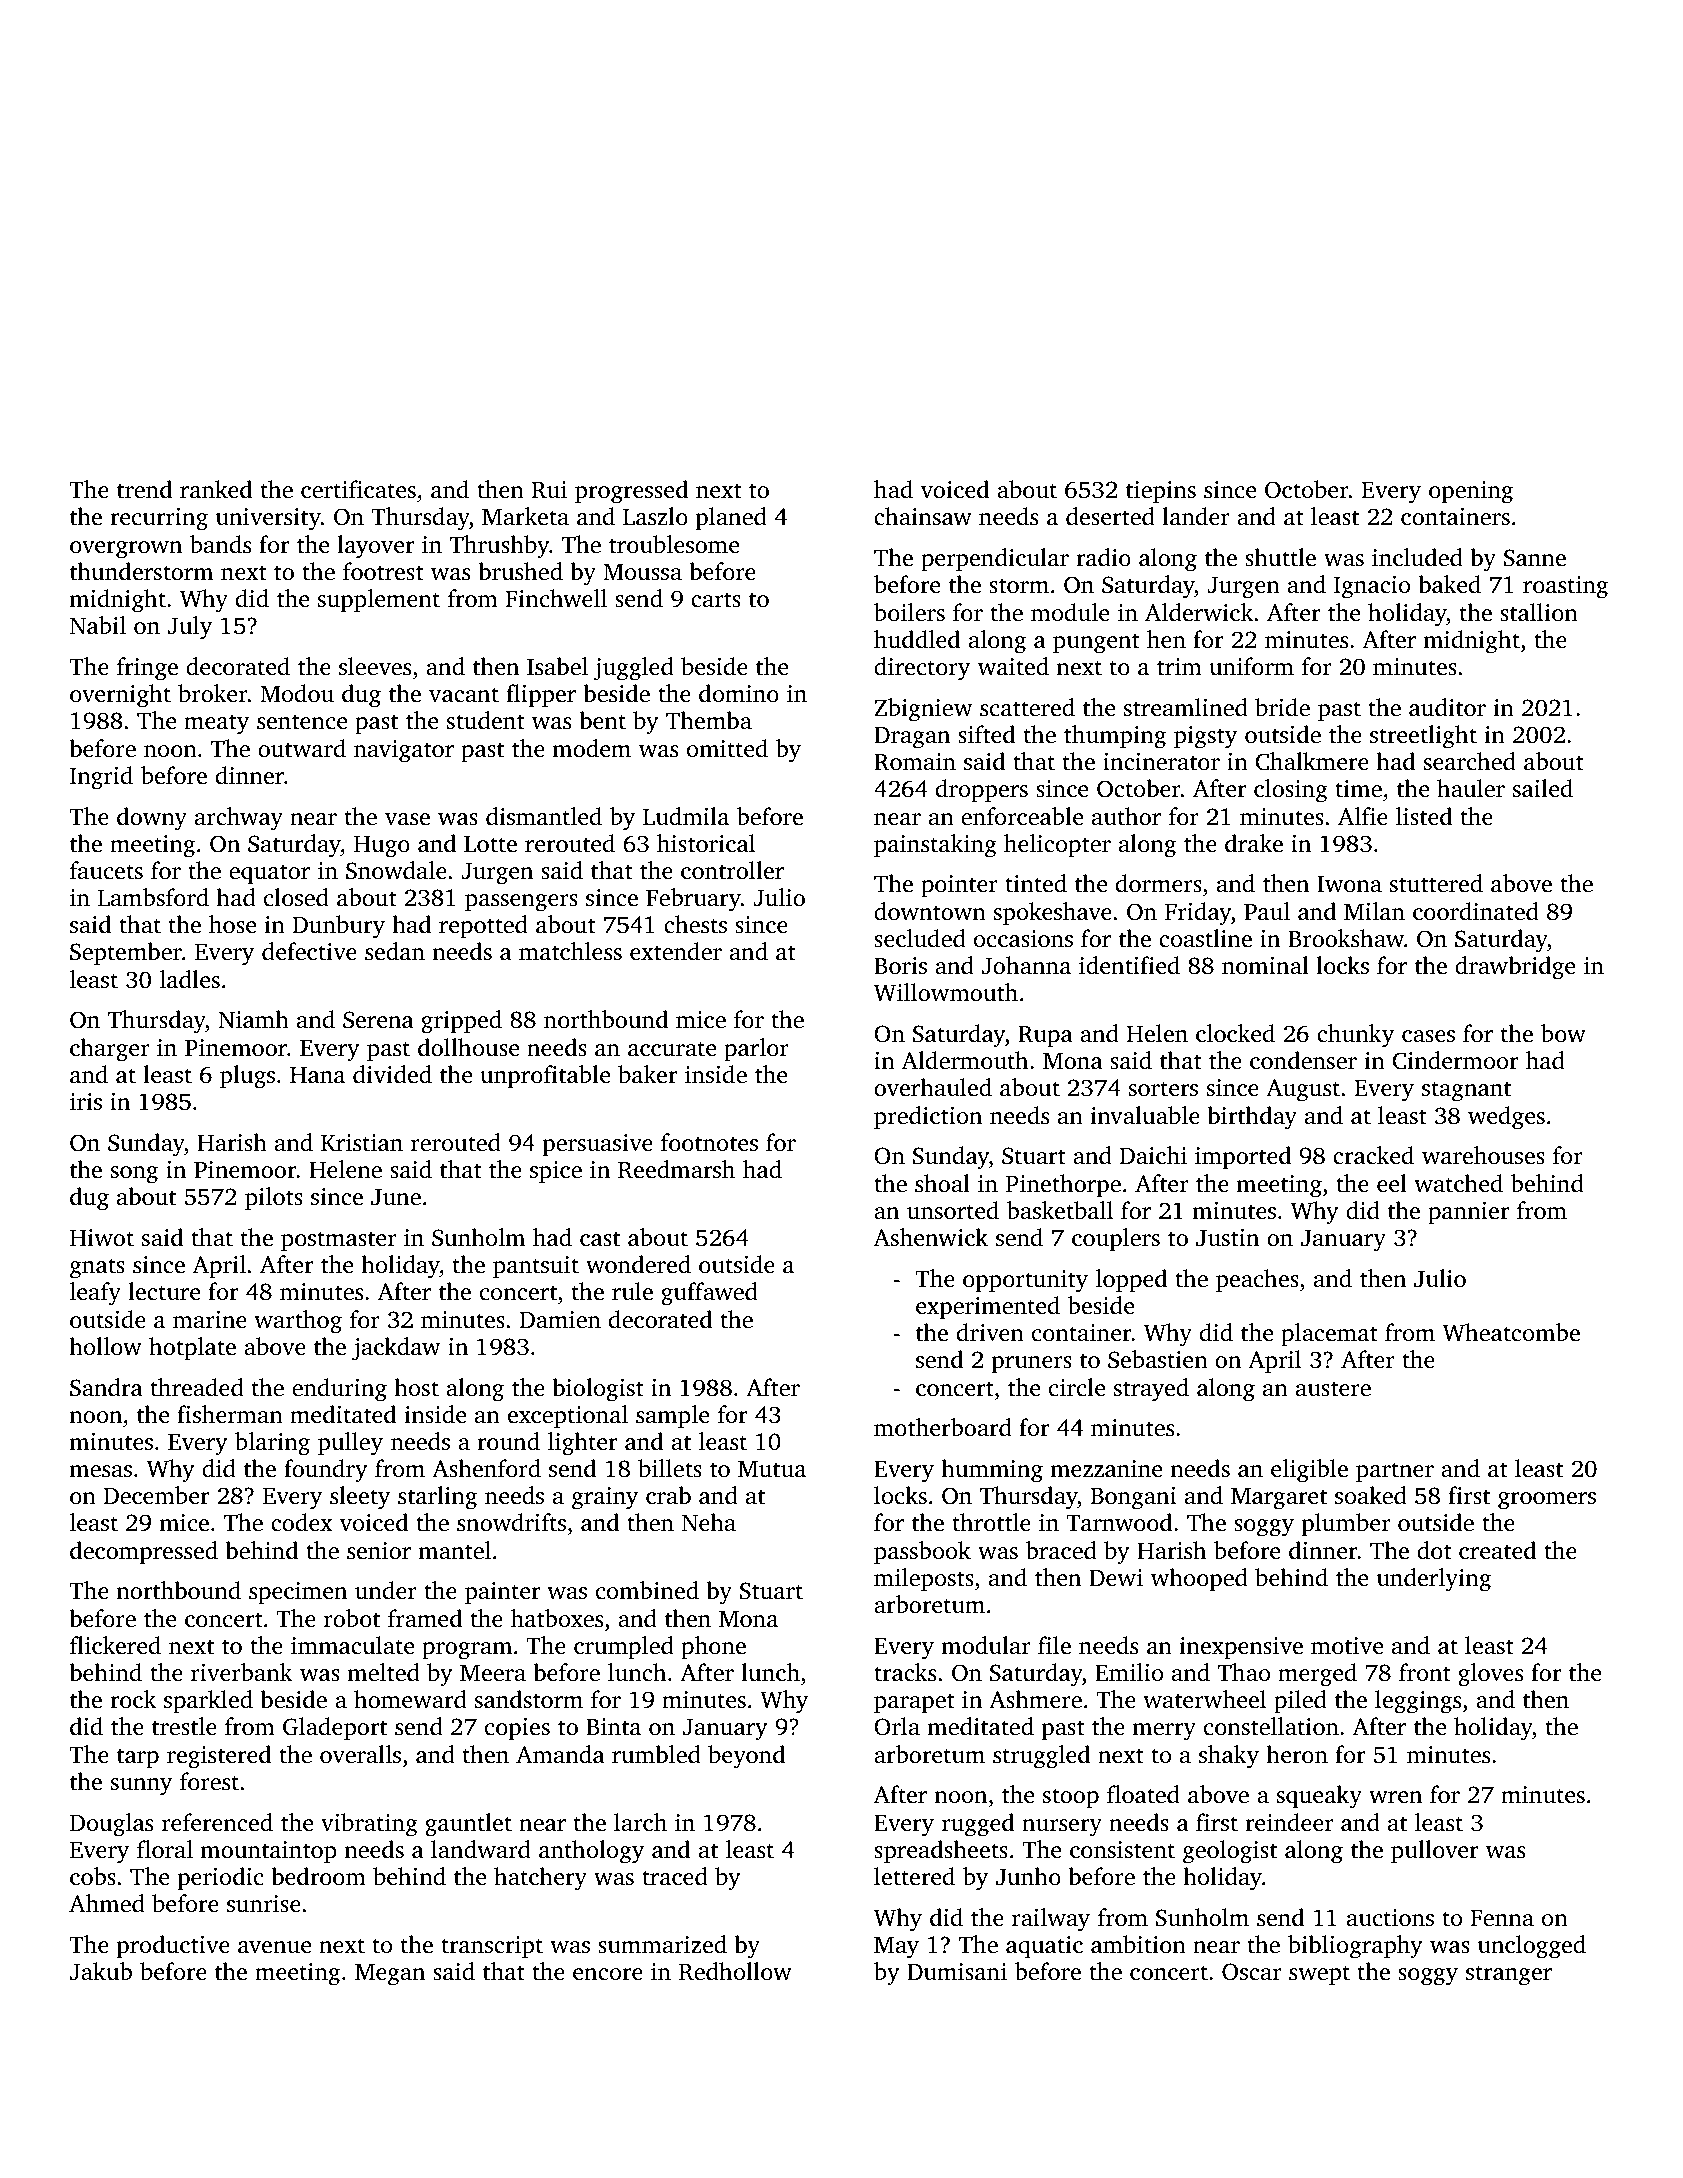 Image resolution: width=1683 pixels, height=2178 pixels. Describe the element at coordinates (93, 1876) in the screenshot. I see `cobs` at that location.
